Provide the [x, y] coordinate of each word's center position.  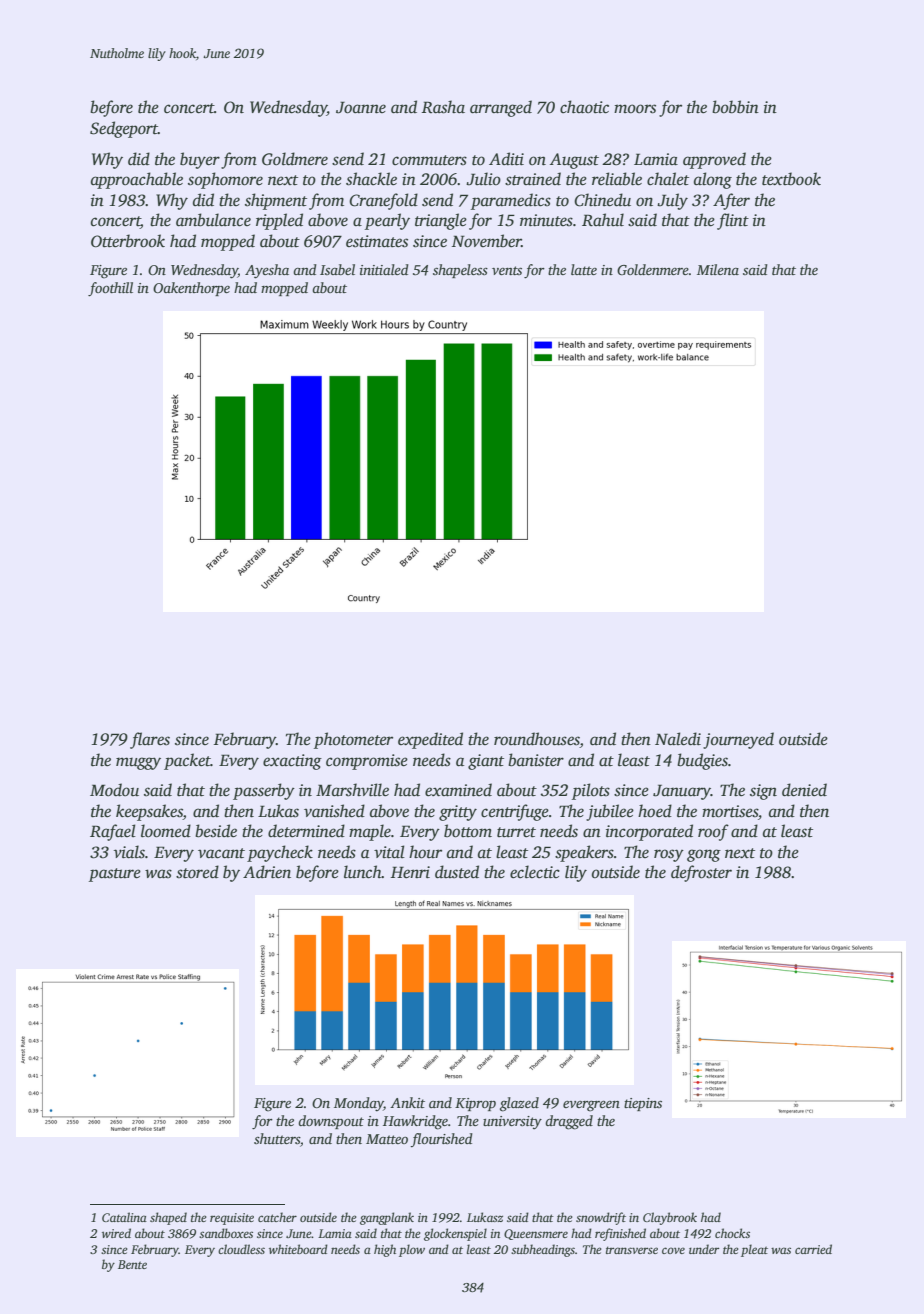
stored [197, 872]
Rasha [443, 107]
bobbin [735, 107]
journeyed [738, 740]
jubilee [610, 812]
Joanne [361, 107]
